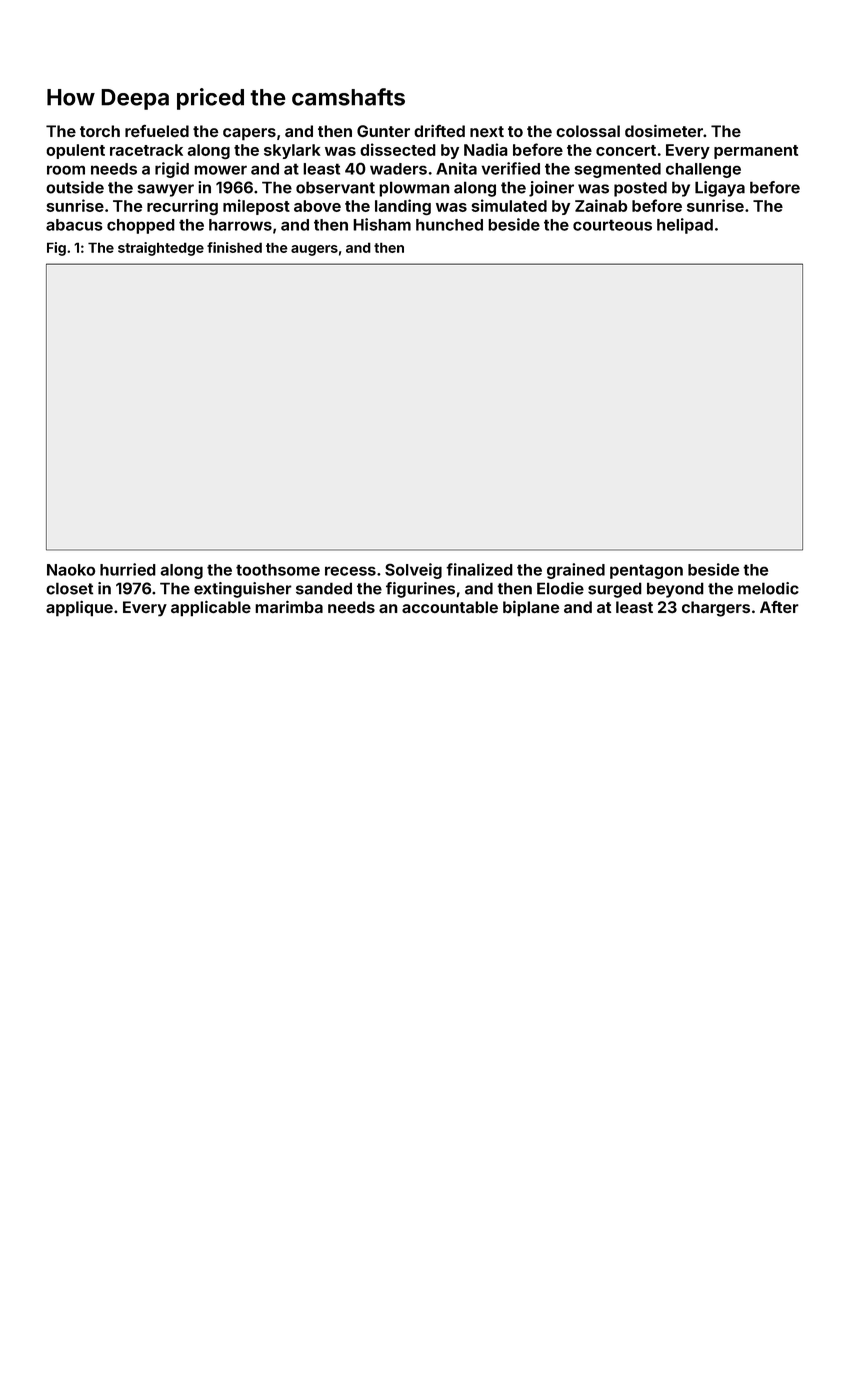 The width and height of the page is (849, 1400). I want to click on Solveig, so click(413, 571).
